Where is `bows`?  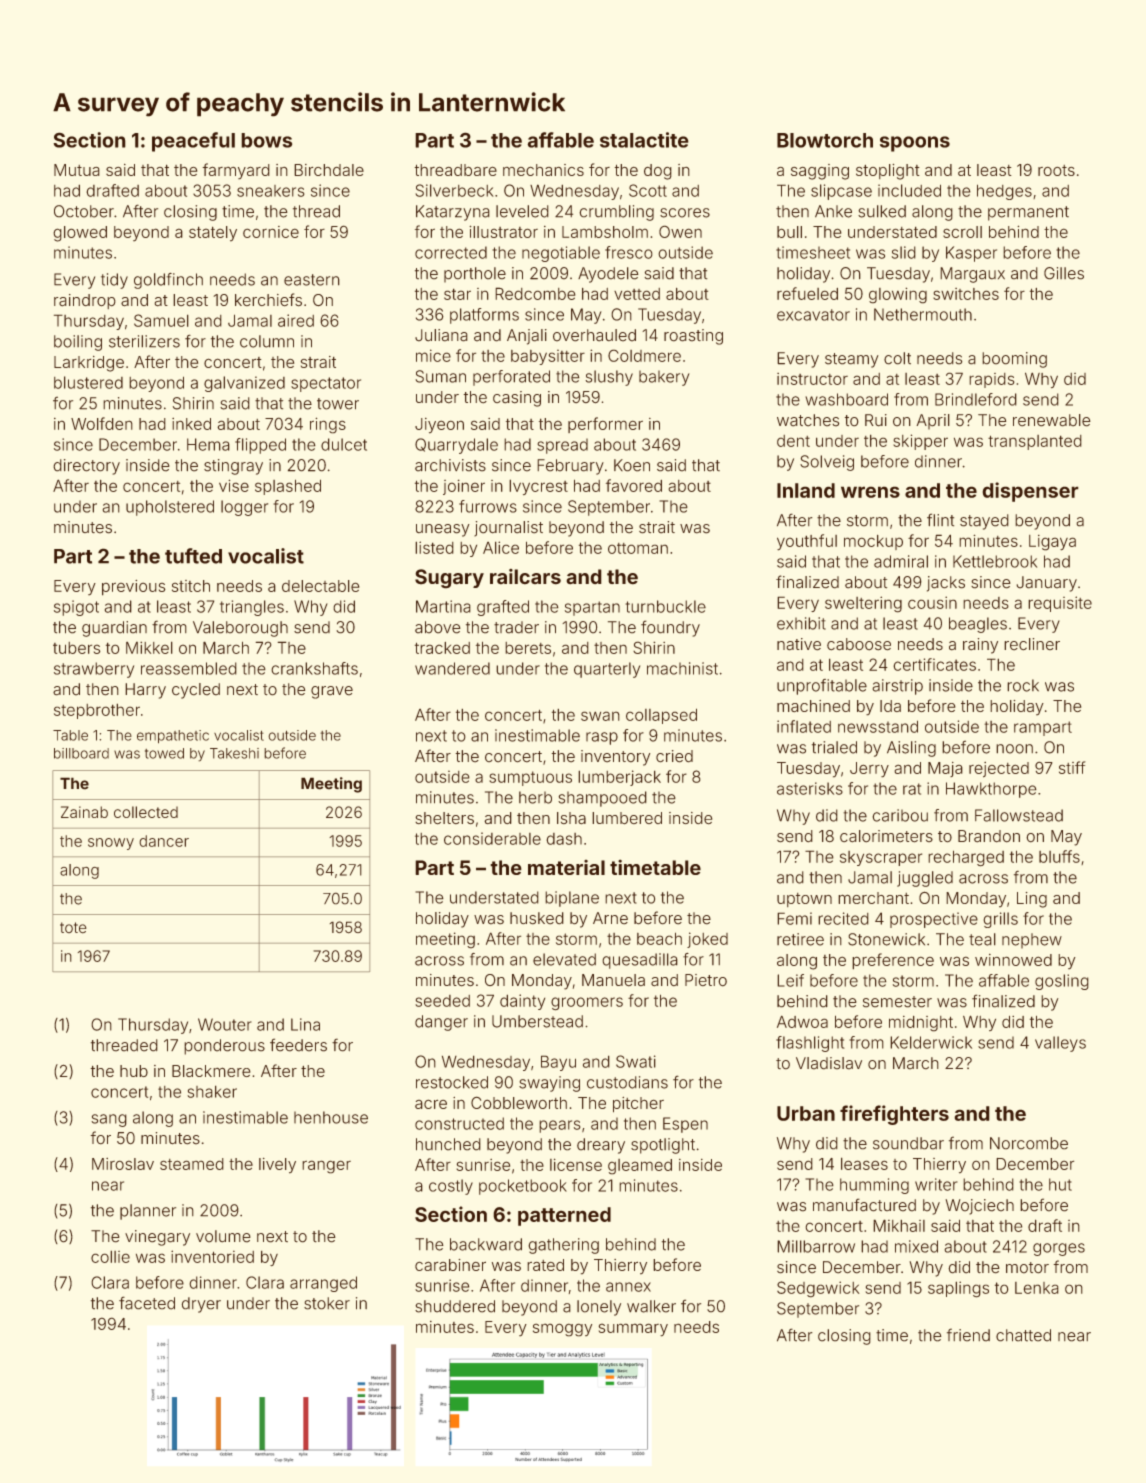 bows is located at coordinates (266, 140).
